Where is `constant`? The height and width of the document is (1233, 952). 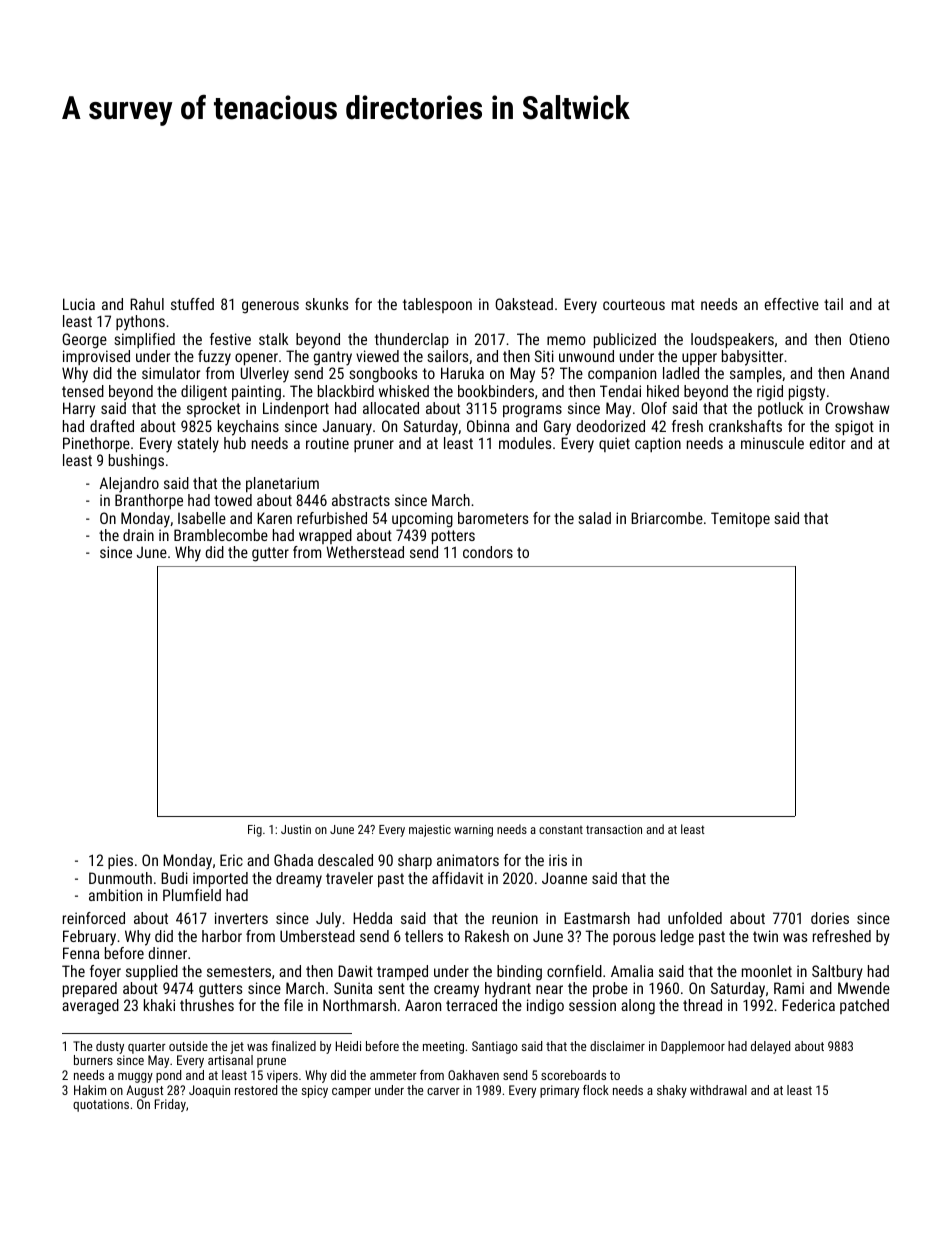 constant is located at coordinates (561, 830).
